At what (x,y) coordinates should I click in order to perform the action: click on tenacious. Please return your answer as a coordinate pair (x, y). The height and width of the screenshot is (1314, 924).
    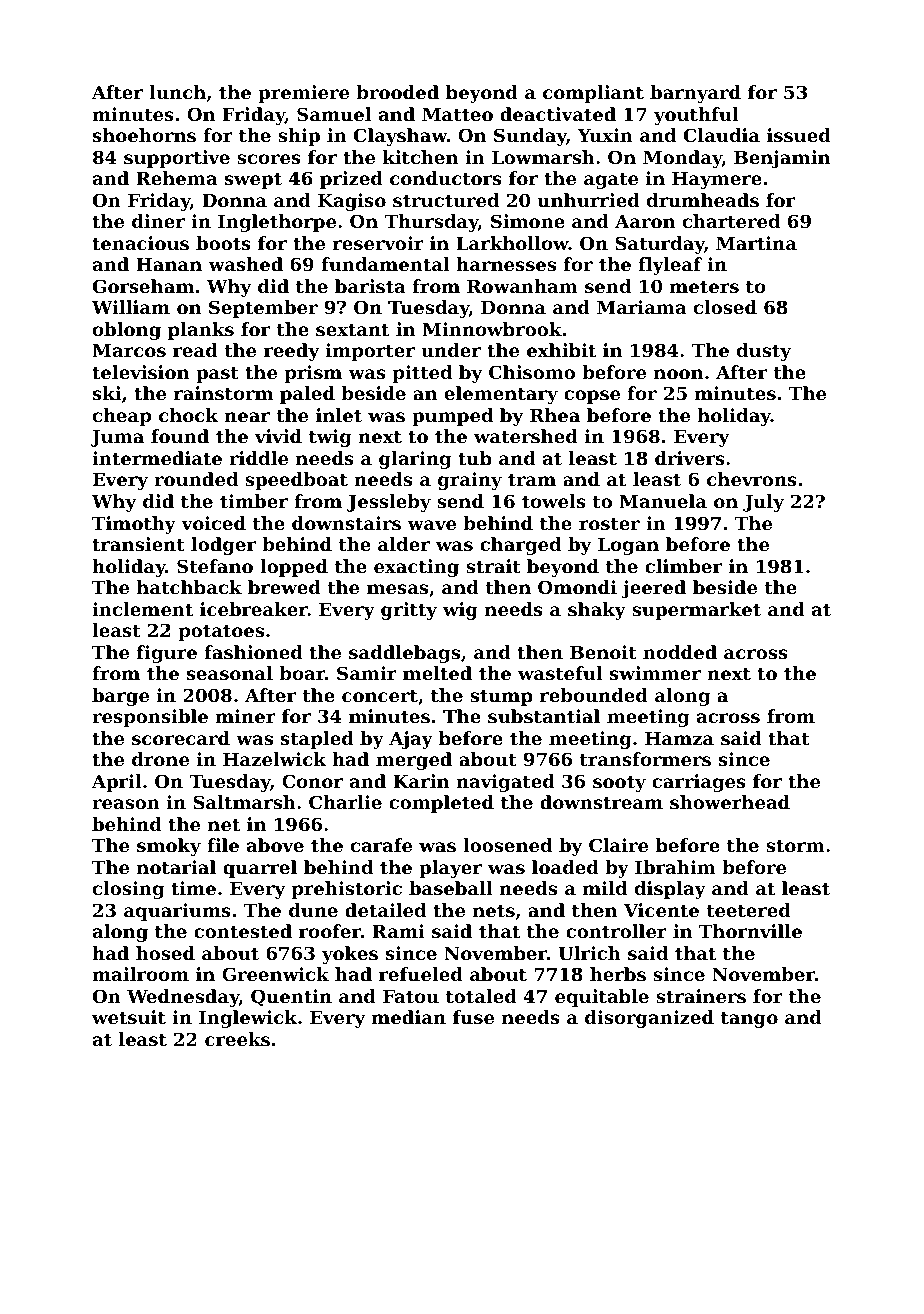
    Looking at the image, I should click on (140, 243).
